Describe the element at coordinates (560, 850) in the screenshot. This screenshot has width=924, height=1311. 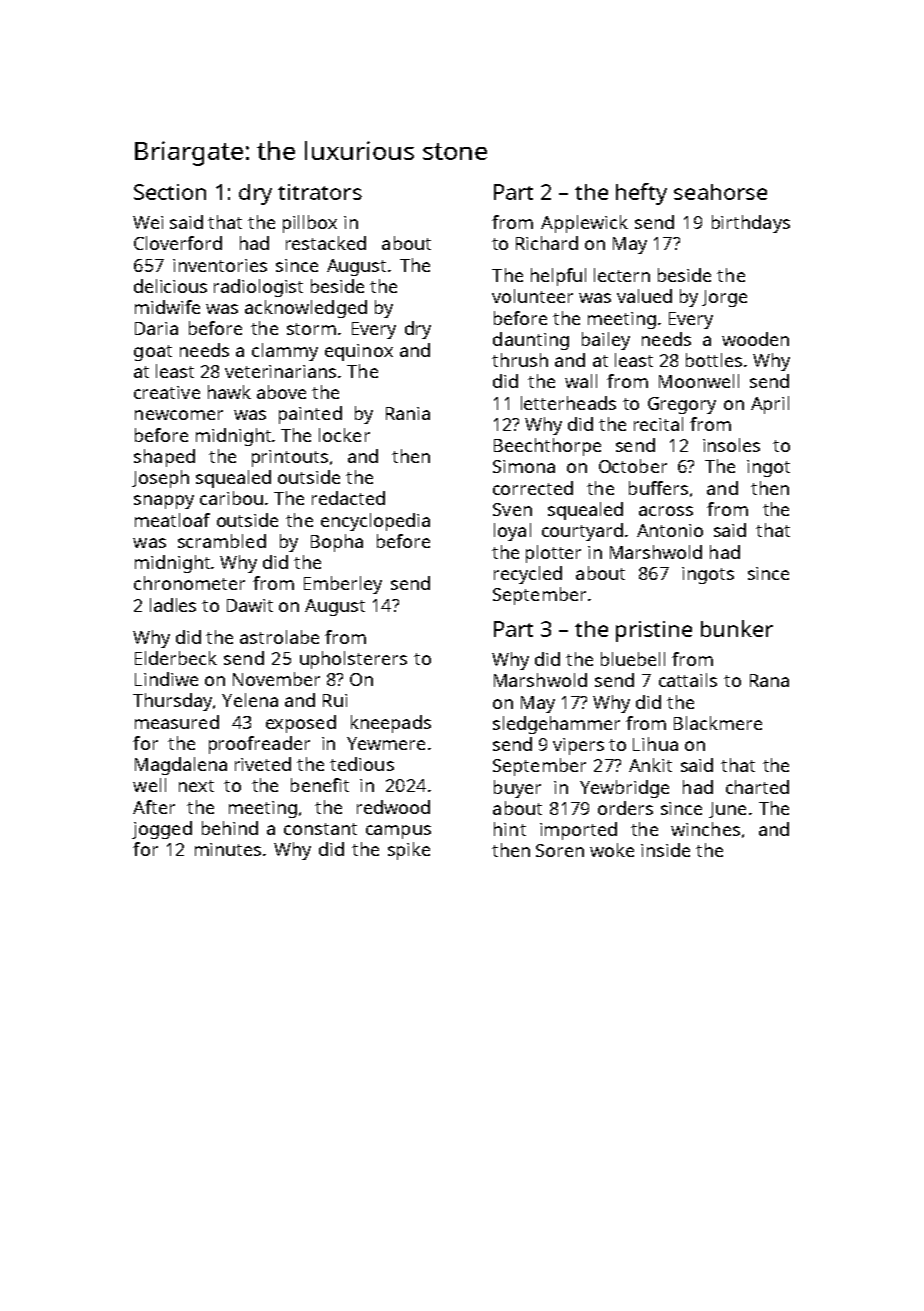
I see `Soren` at that location.
